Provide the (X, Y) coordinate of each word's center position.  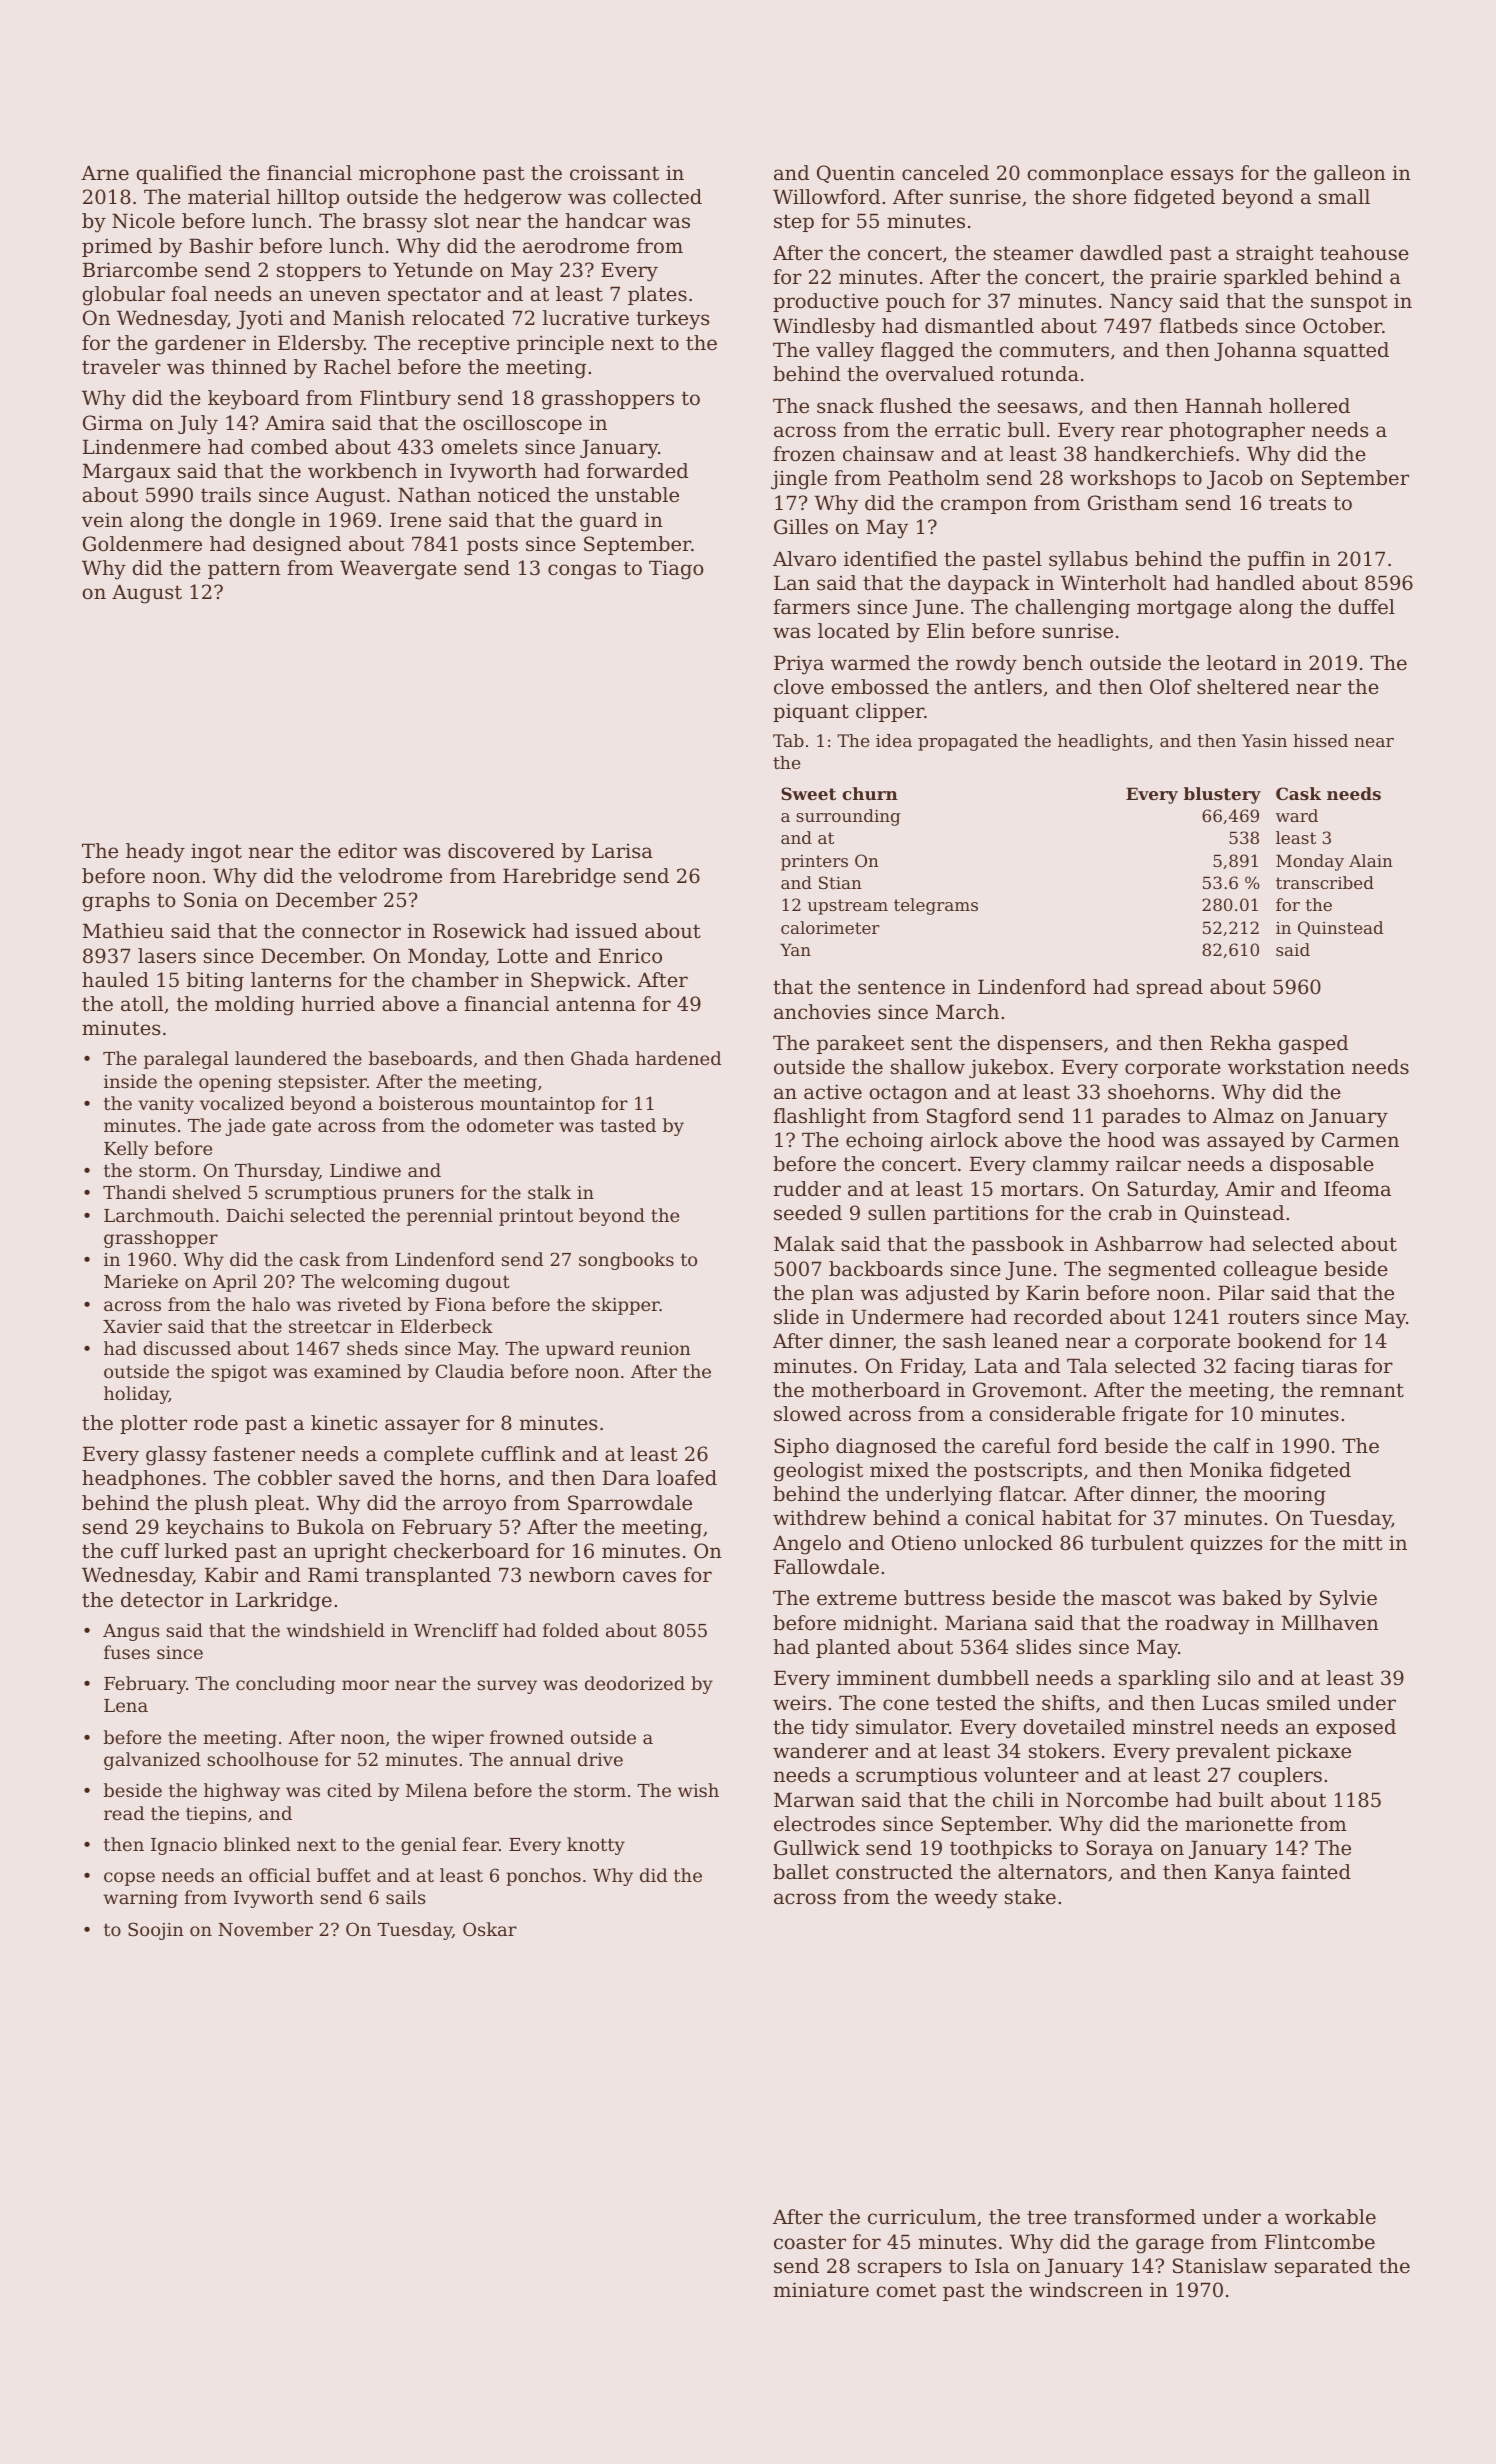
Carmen (1360, 1140)
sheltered (1243, 687)
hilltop (308, 198)
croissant (614, 173)
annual (540, 1759)
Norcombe (1117, 1800)
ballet (801, 1872)
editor (367, 851)
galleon (1350, 175)
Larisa (622, 851)
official (279, 1875)
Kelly (126, 1150)
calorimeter (830, 927)
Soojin (156, 1931)
